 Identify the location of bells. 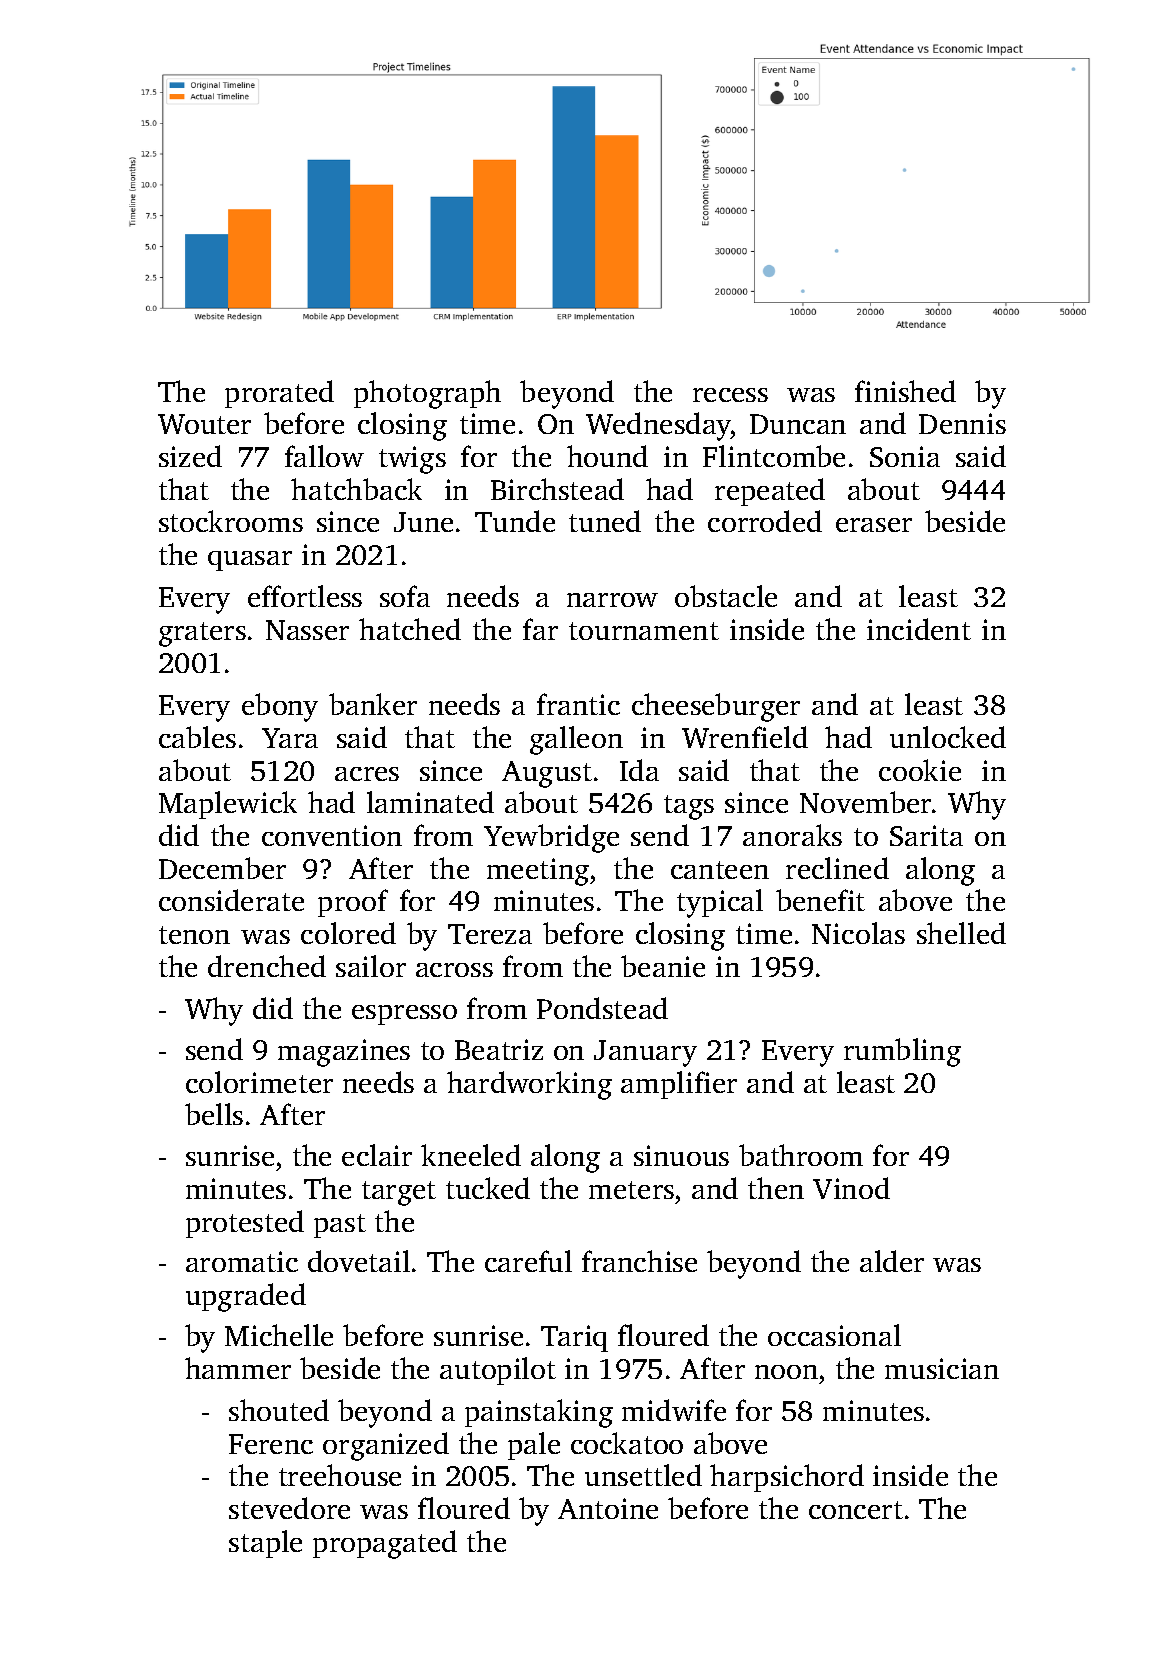
(214, 1114).
